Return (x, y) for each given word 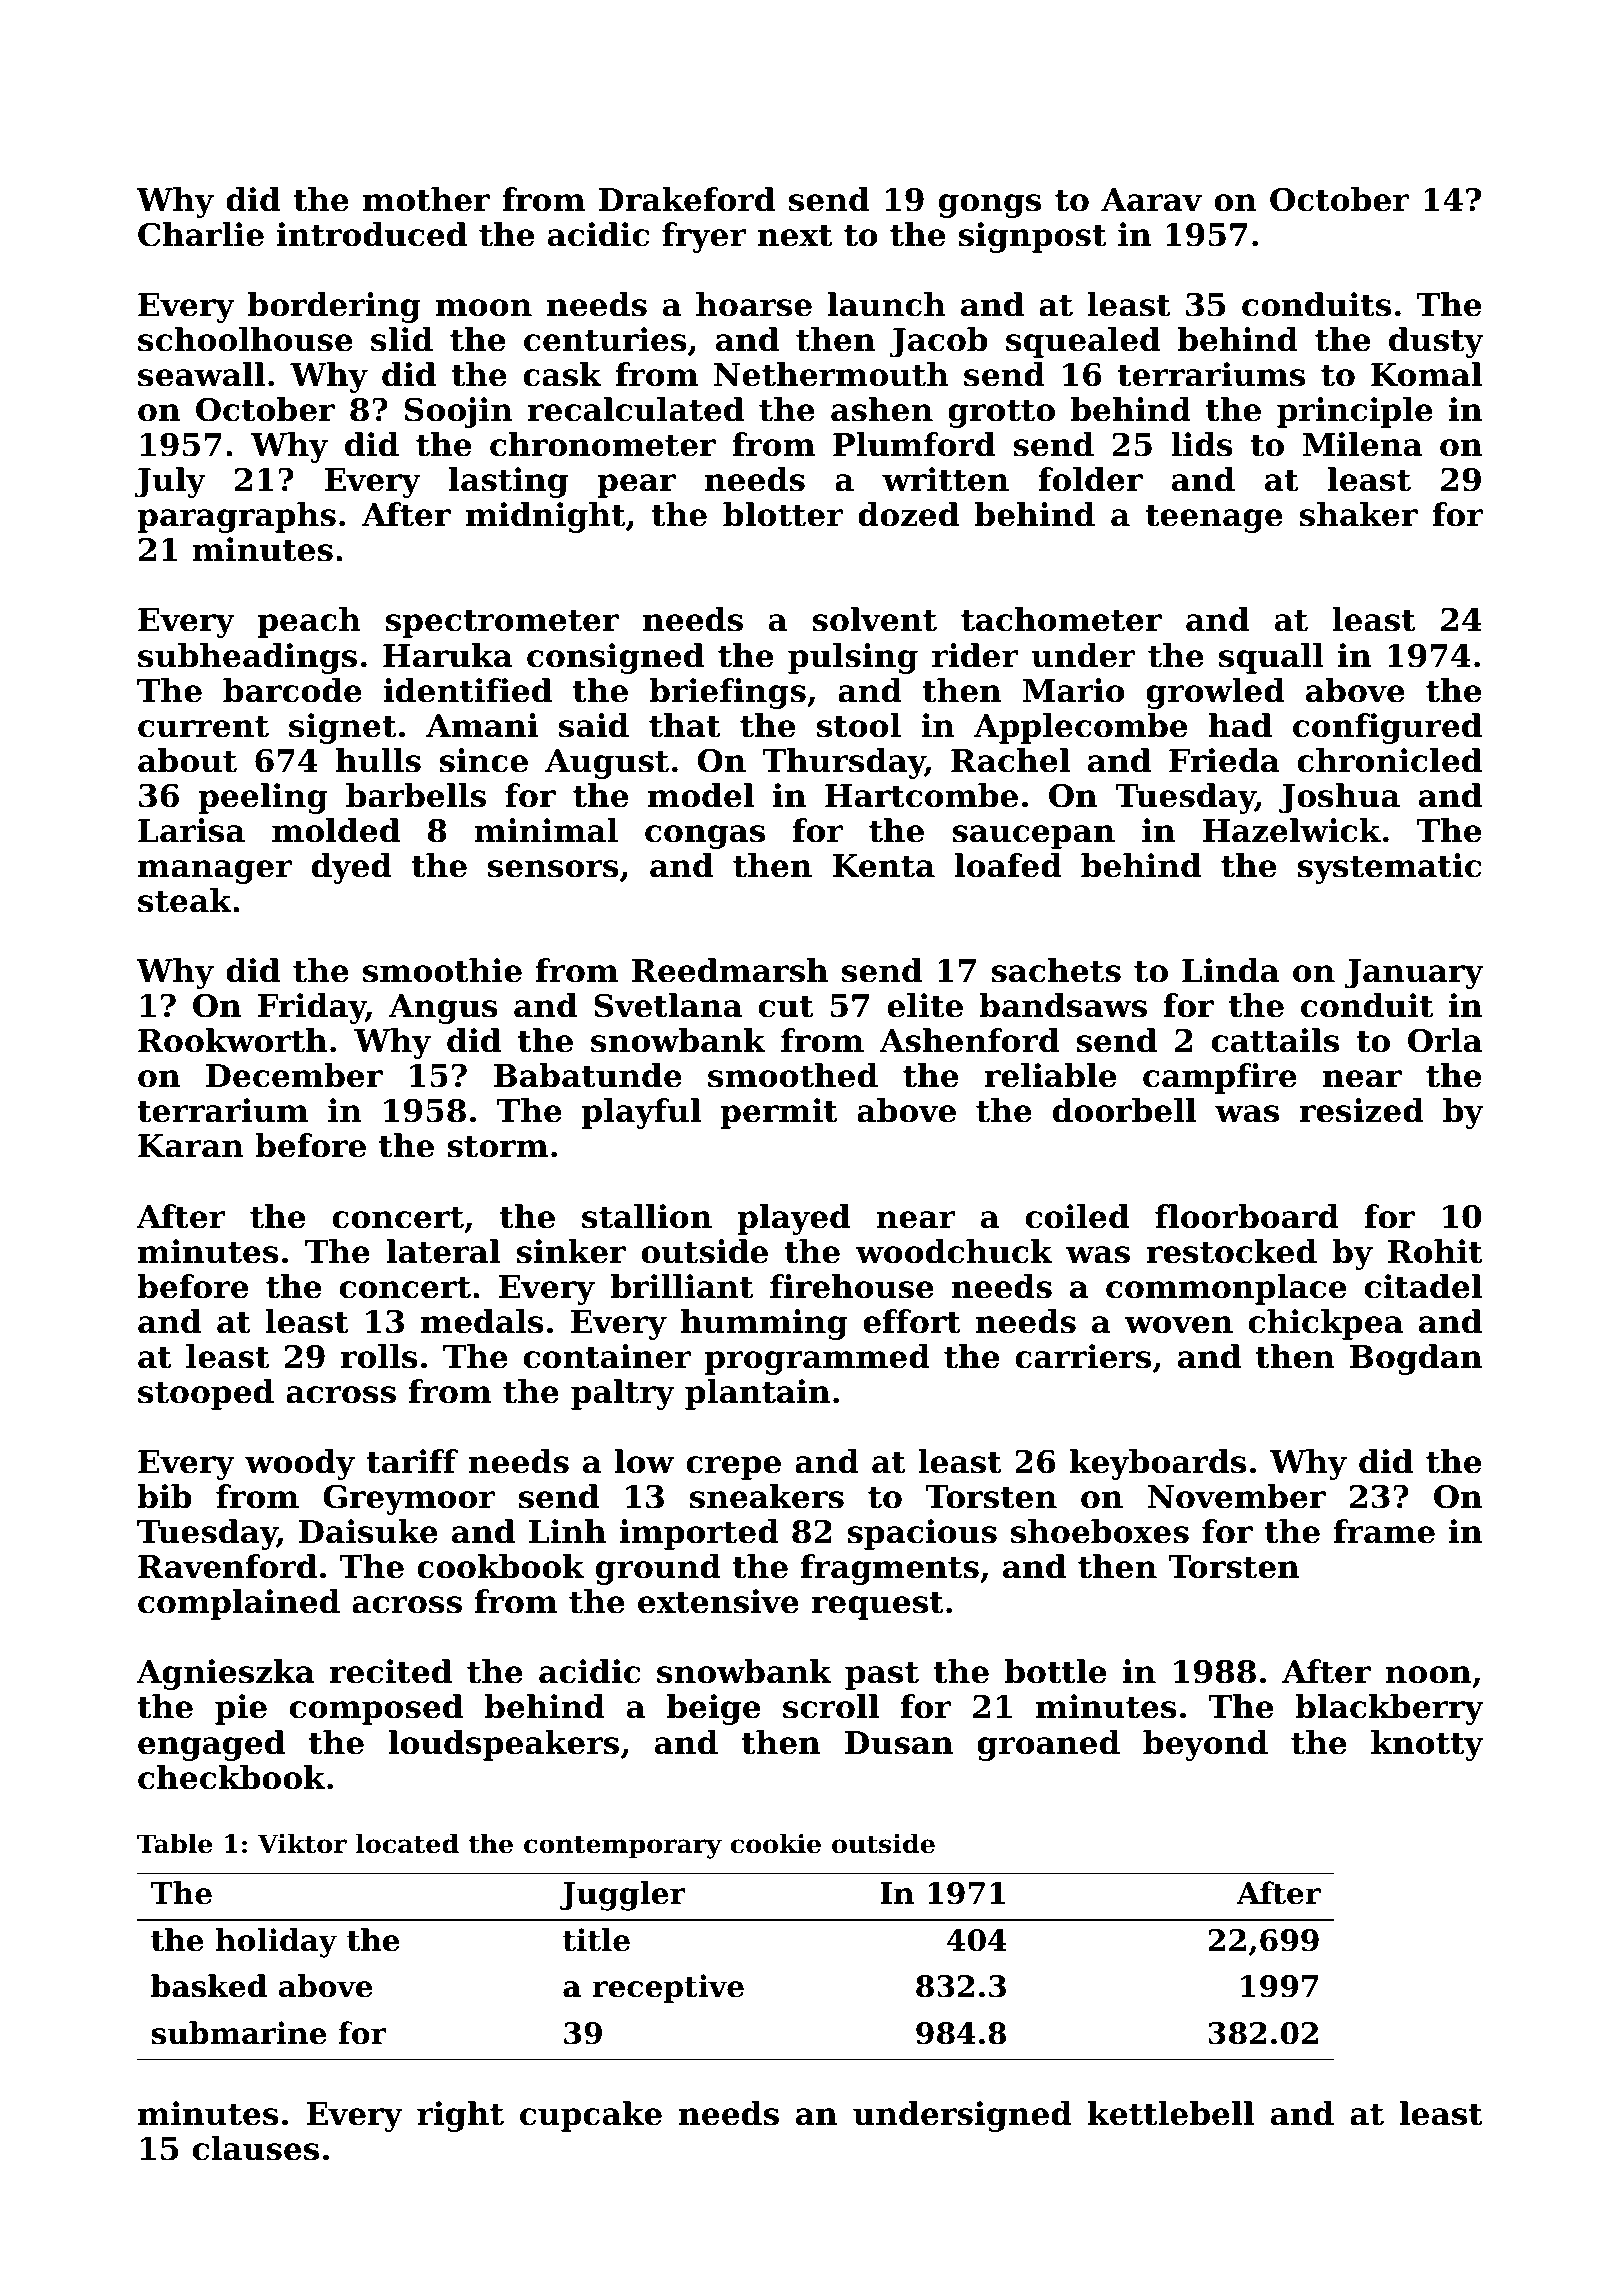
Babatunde (587, 1075)
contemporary (623, 1847)
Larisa (191, 830)
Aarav (1151, 200)
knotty (1427, 1745)
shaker (1359, 514)
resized (1361, 1110)
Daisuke (368, 1531)
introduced (372, 234)
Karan (191, 1146)
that (684, 725)
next (795, 235)
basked (209, 1986)
